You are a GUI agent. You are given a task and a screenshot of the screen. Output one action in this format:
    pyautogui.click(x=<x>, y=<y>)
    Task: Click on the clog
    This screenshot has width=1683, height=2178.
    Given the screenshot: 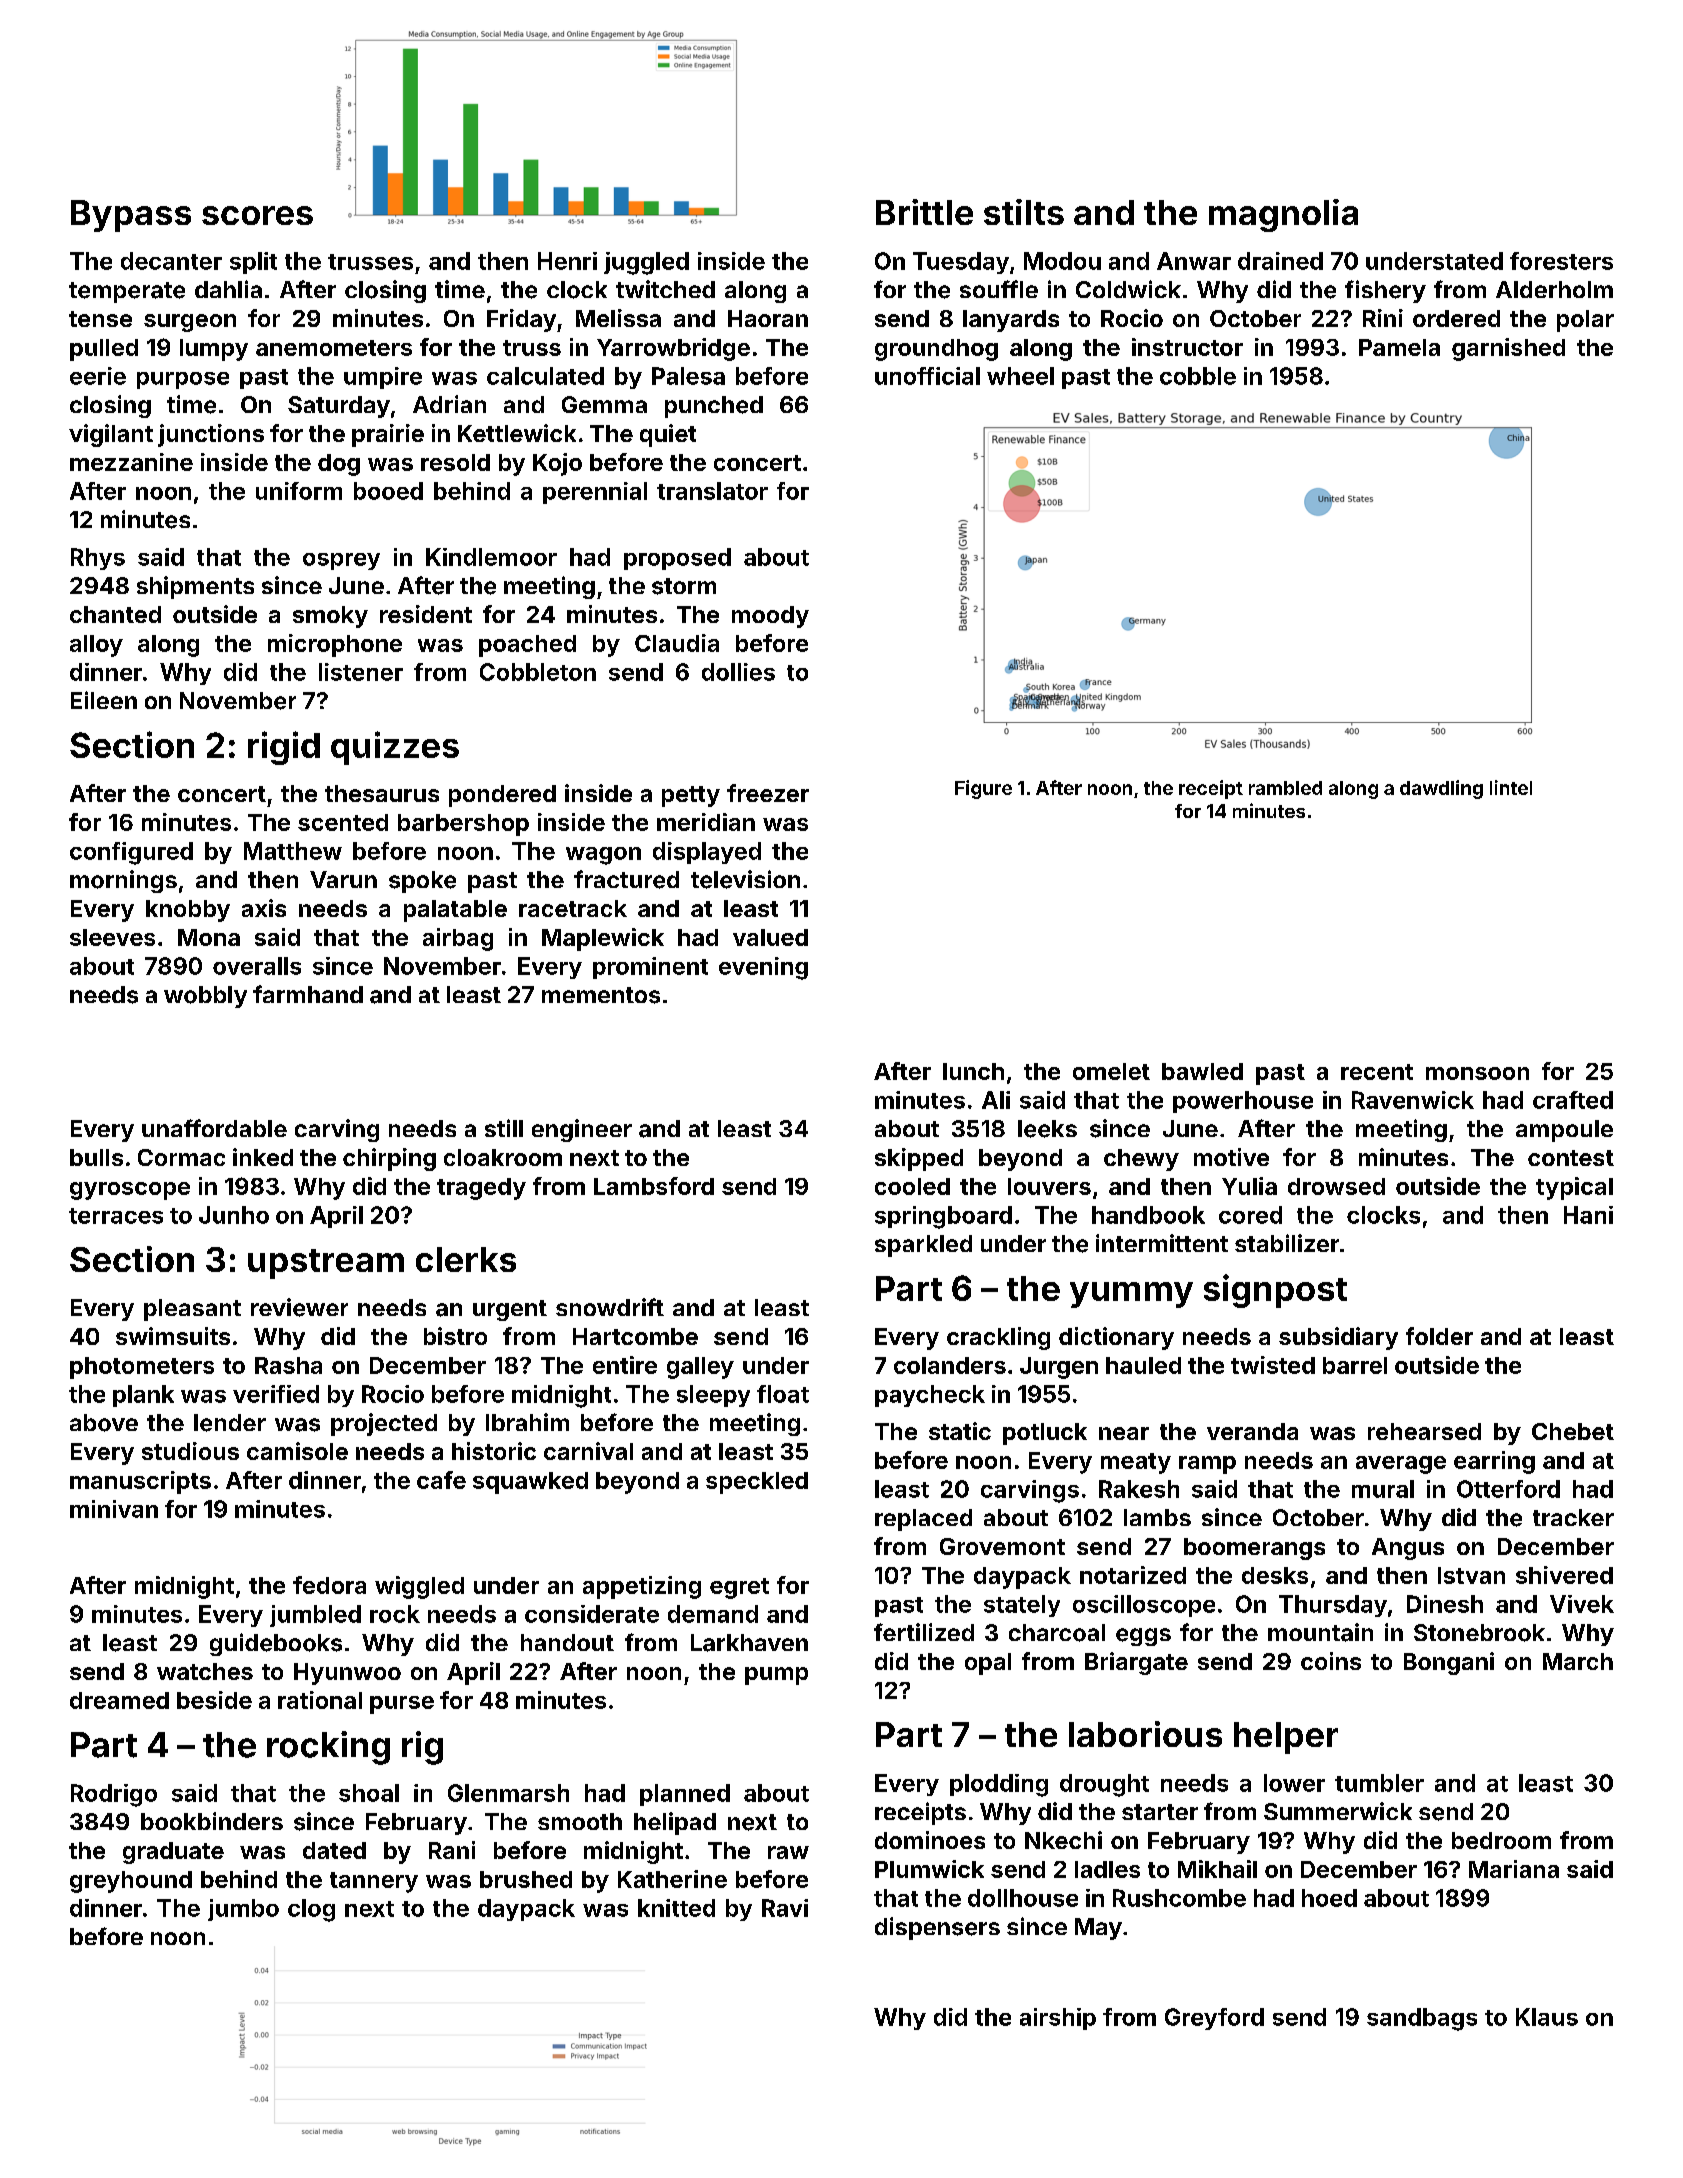 What is the action you would take?
    pyautogui.click(x=311, y=1910)
